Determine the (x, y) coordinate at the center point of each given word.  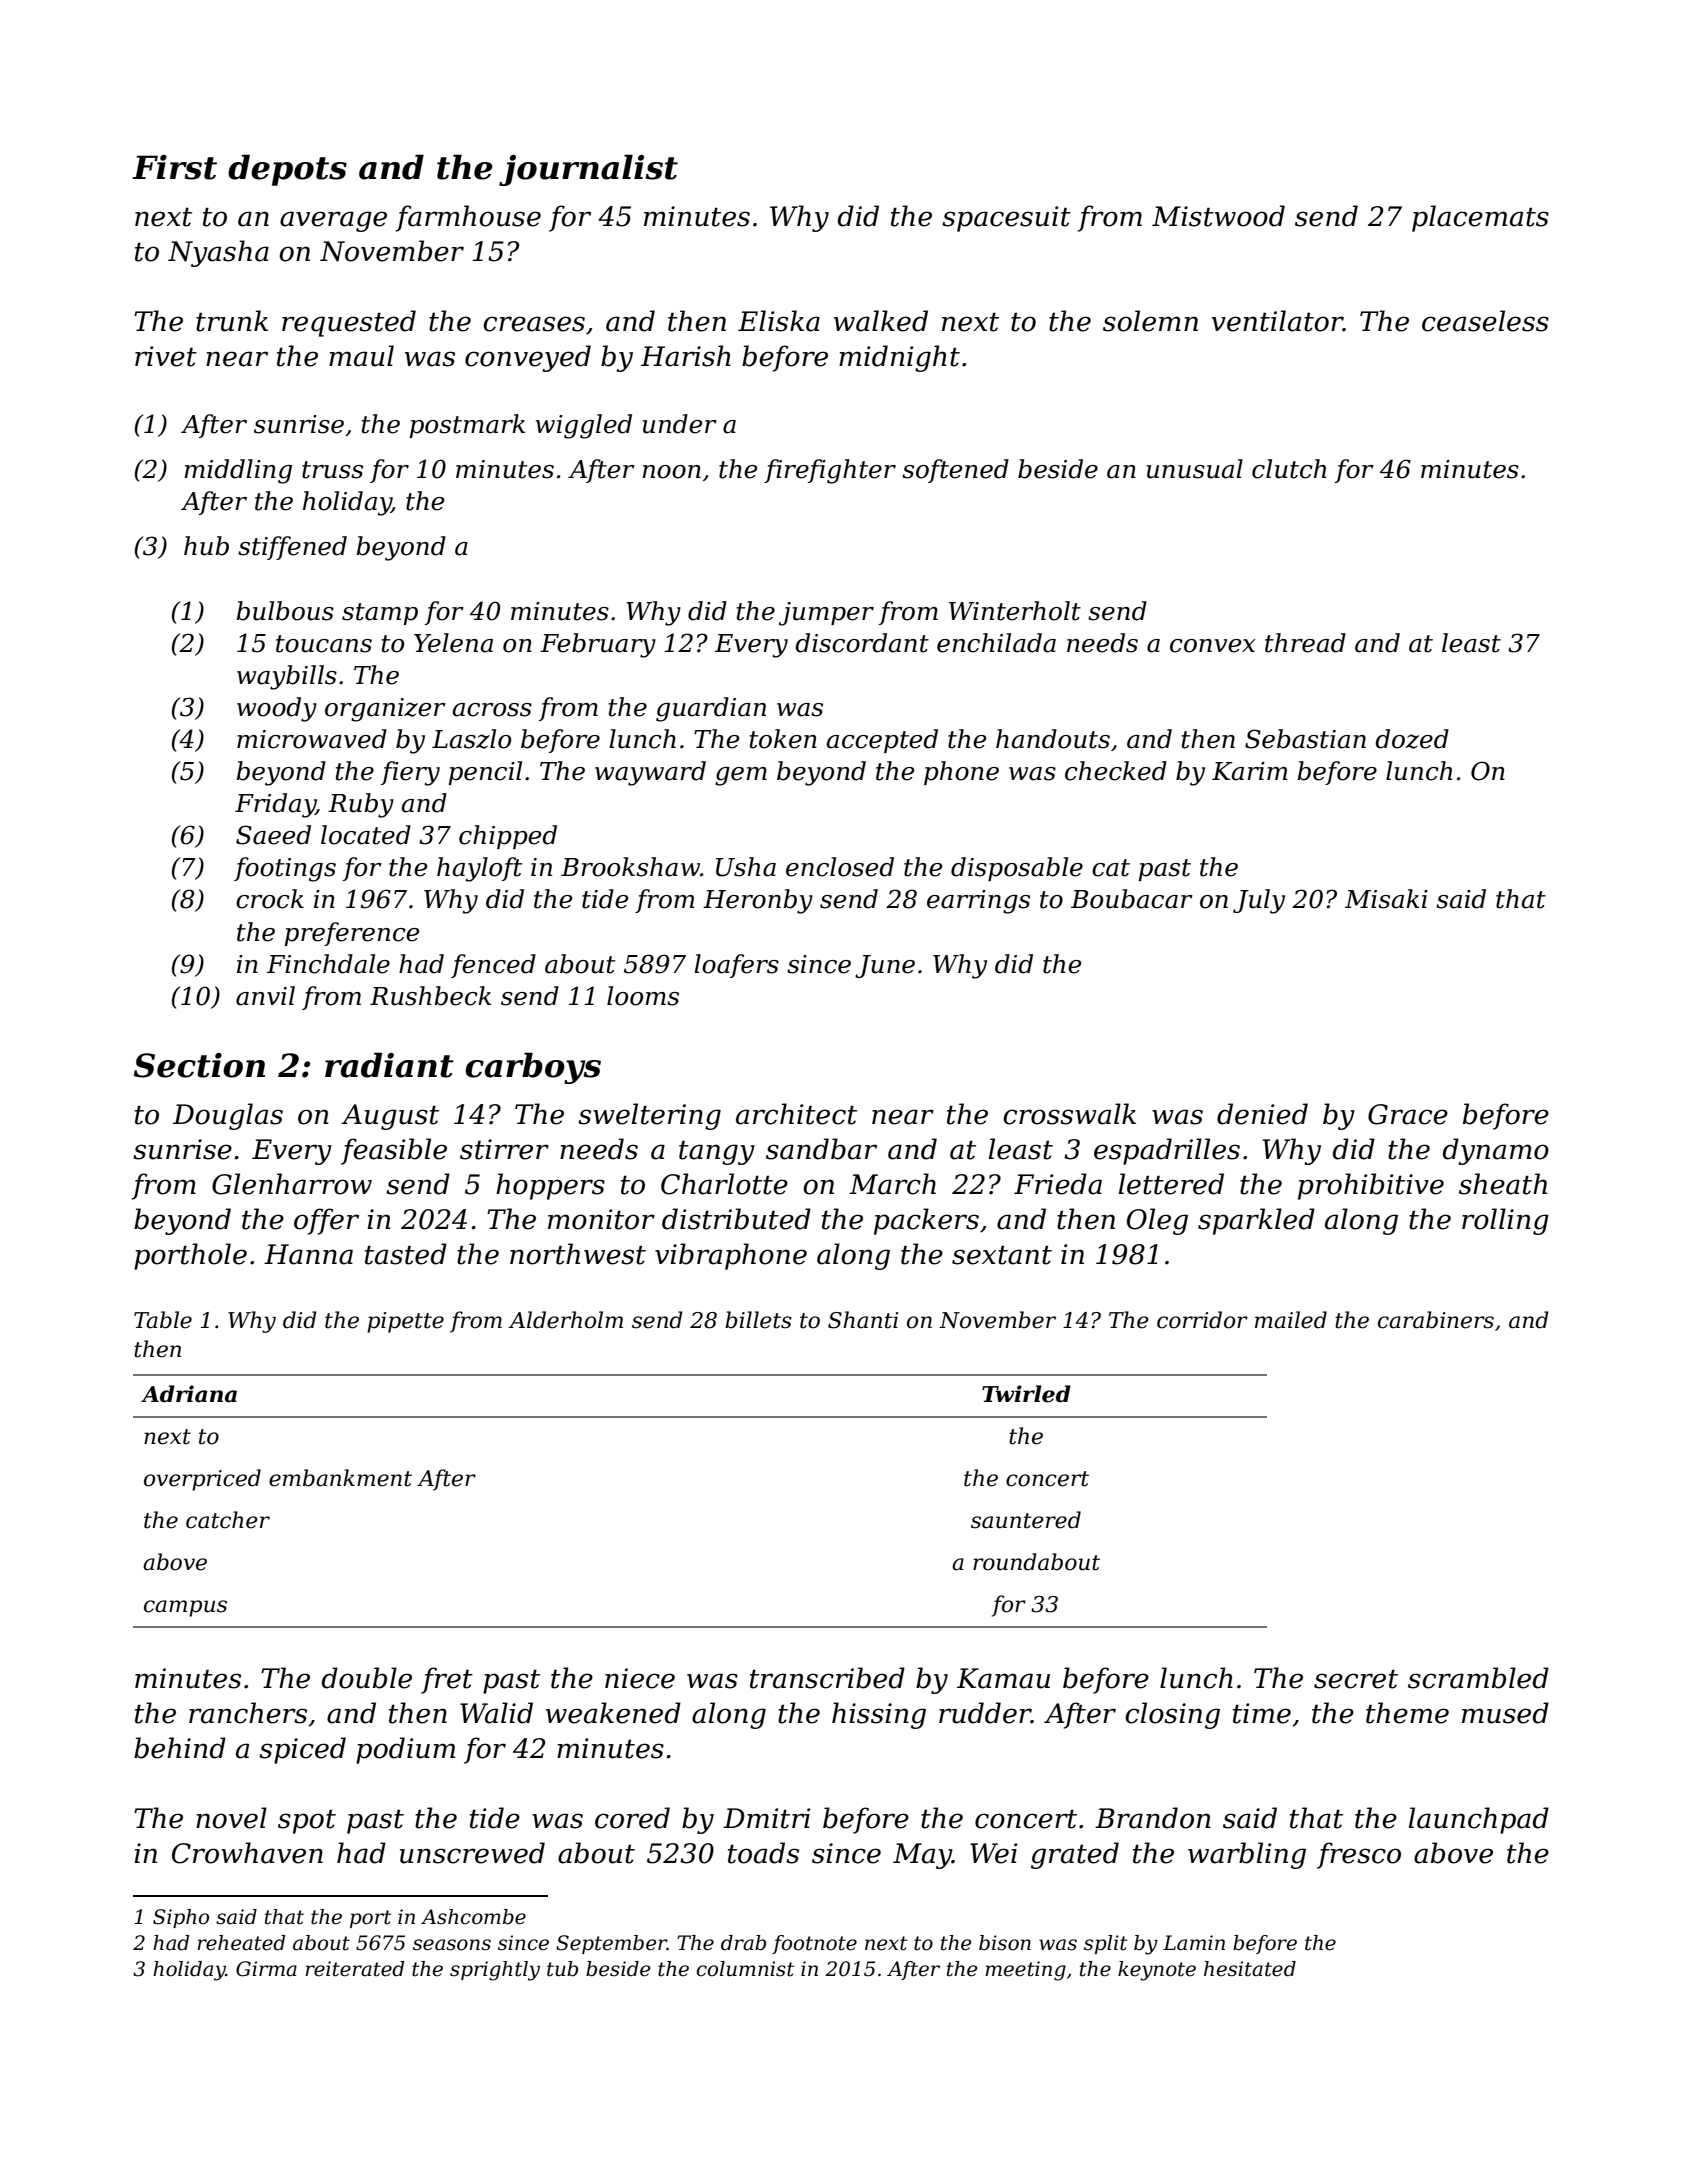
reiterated (354, 1969)
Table (163, 1320)
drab (743, 1943)
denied (1262, 1114)
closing (1172, 1715)
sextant (1002, 1255)
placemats (1480, 218)
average (333, 221)
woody (277, 709)
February (598, 645)
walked (881, 321)
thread (1305, 643)
